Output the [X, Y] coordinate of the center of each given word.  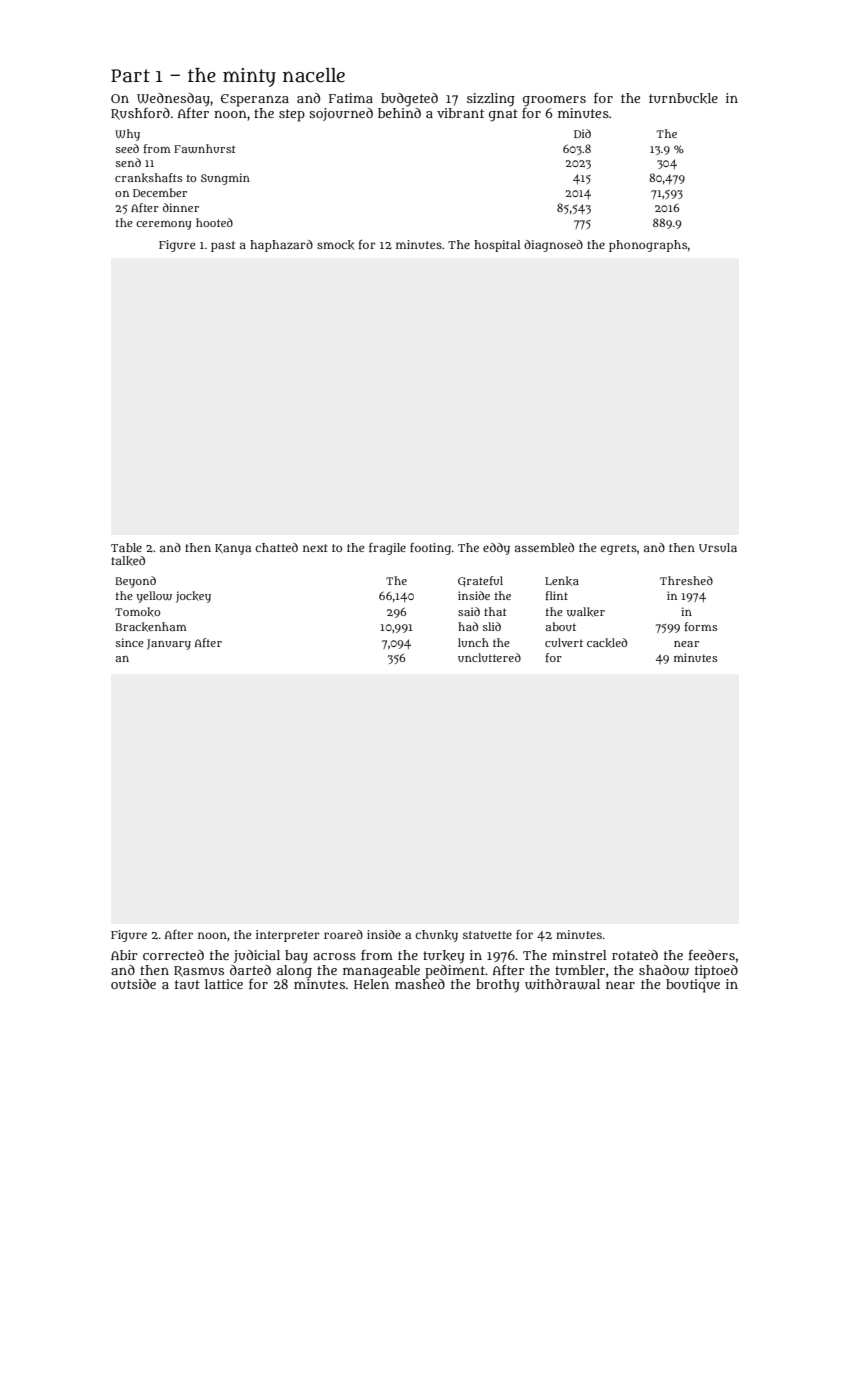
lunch [473, 642]
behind [399, 113]
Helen [371, 984]
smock [336, 245]
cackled [607, 643]
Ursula [718, 547]
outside [133, 984]
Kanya [233, 549]
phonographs [648, 246]
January [169, 644]
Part [130, 76]
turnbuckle [683, 98]
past [223, 246]
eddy [496, 549]
